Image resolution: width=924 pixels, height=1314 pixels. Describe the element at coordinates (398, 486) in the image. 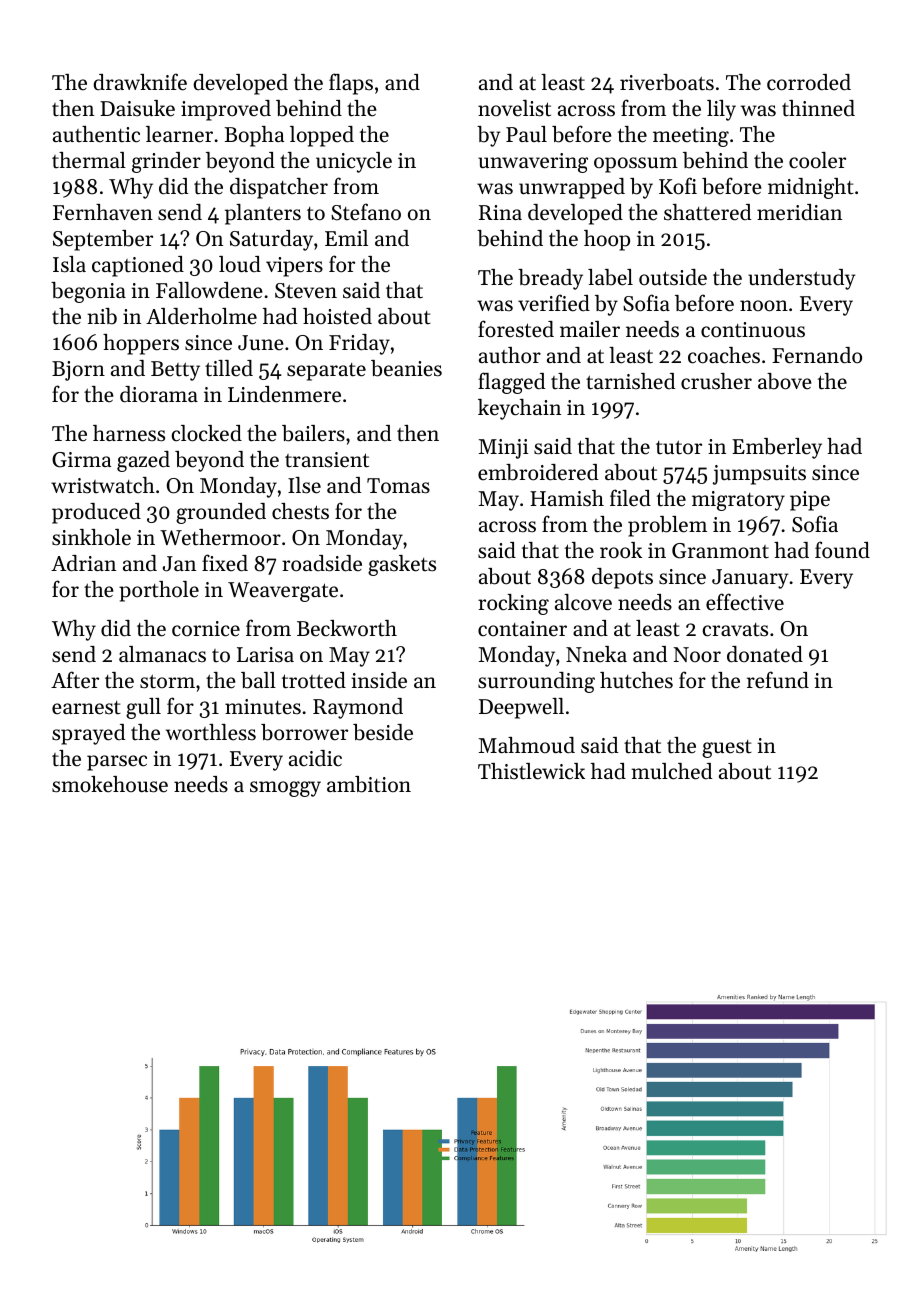

I see `Tomas` at that location.
